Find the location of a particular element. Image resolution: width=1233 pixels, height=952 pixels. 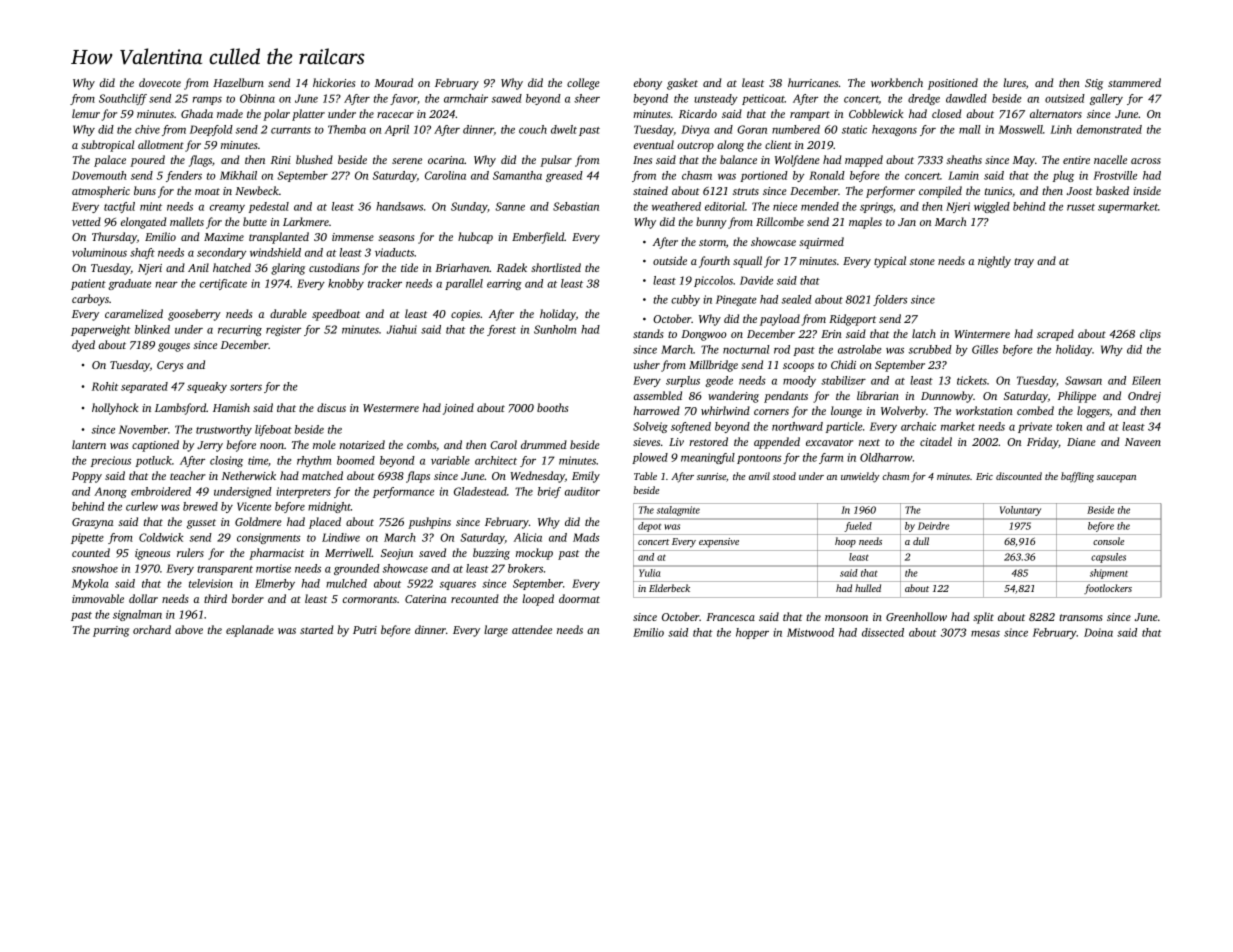

blushed is located at coordinates (314, 159).
